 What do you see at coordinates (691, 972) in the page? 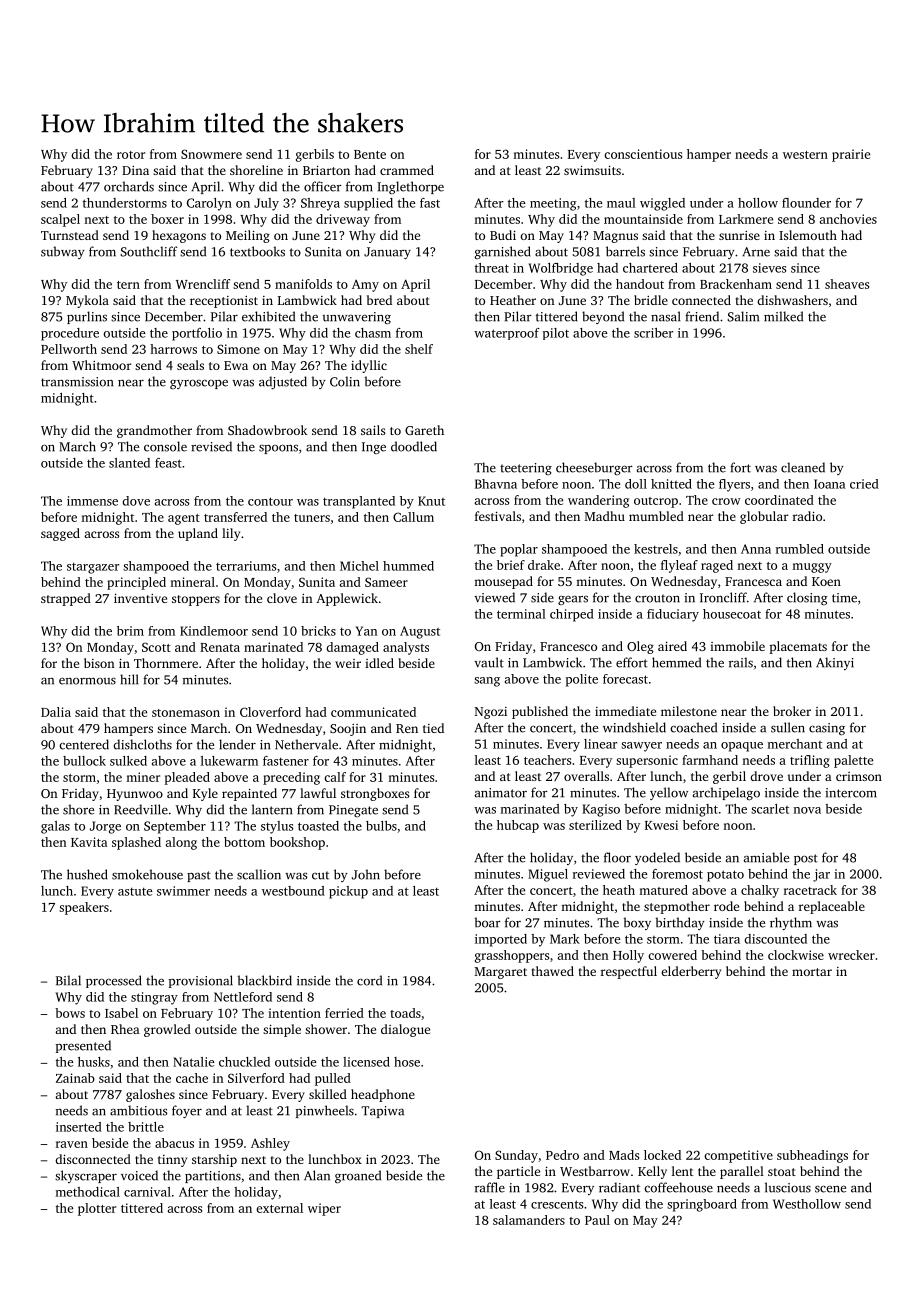
I see `elderberry` at bounding box center [691, 972].
